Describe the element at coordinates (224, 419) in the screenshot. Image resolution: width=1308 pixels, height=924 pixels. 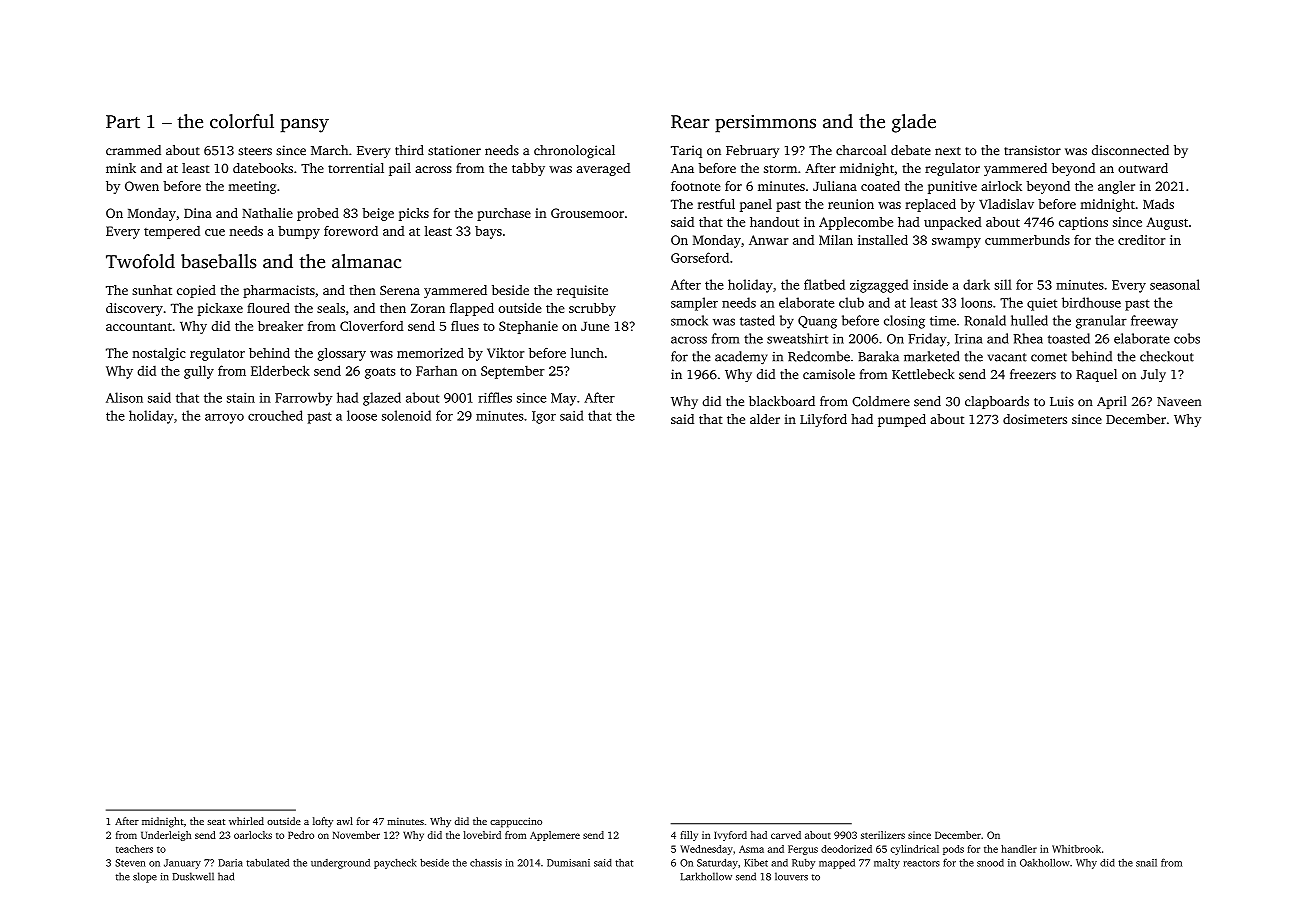
I see `arroyo` at that location.
